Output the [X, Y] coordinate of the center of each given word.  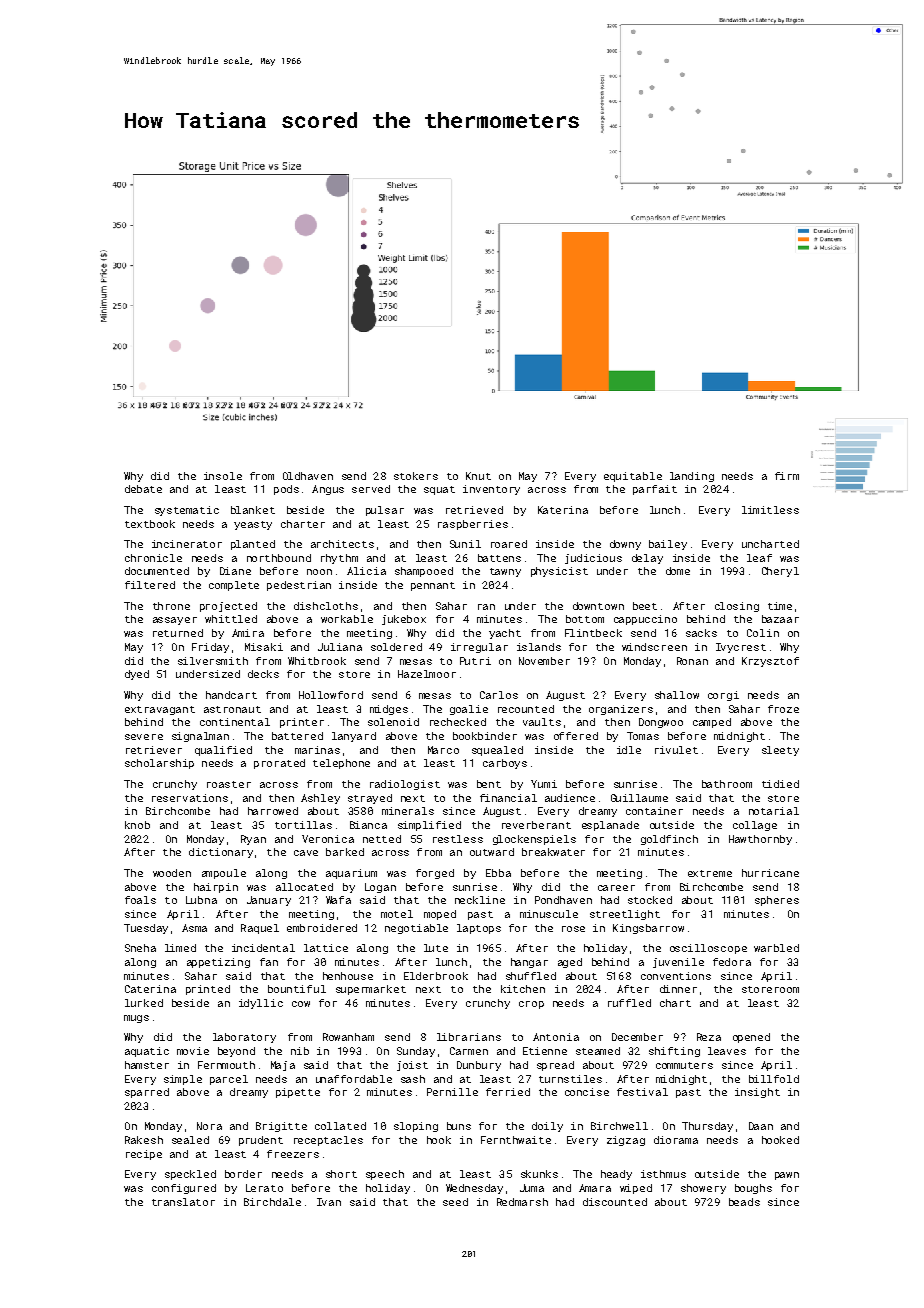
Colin [763, 633]
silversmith [213, 661]
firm [787, 476]
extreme [710, 873]
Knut [478, 476]
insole [223, 476]
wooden [172, 873]
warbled [776, 948]
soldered [396, 647]
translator [183, 1202]
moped [440, 915]
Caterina [150, 989]
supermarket [371, 990]
